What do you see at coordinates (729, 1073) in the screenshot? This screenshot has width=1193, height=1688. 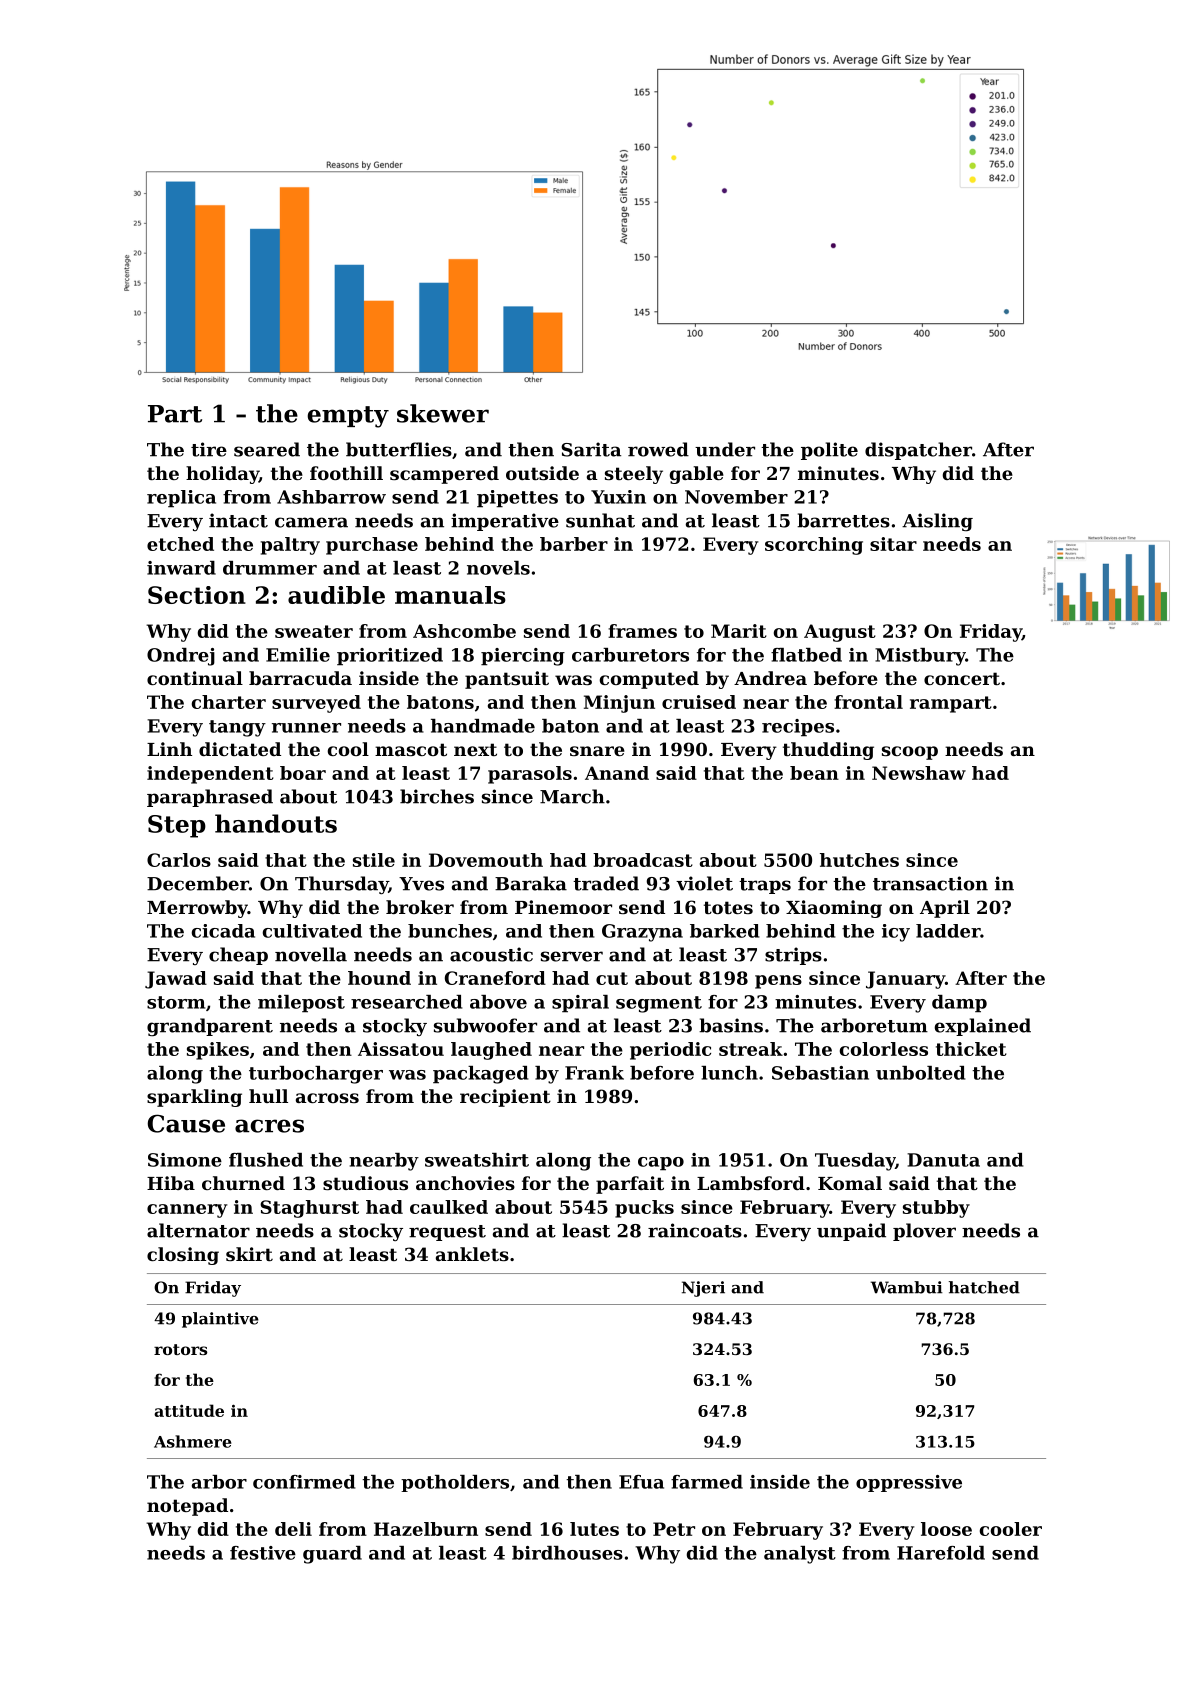 I see `lunch` at bounding box center [729, 1073].
